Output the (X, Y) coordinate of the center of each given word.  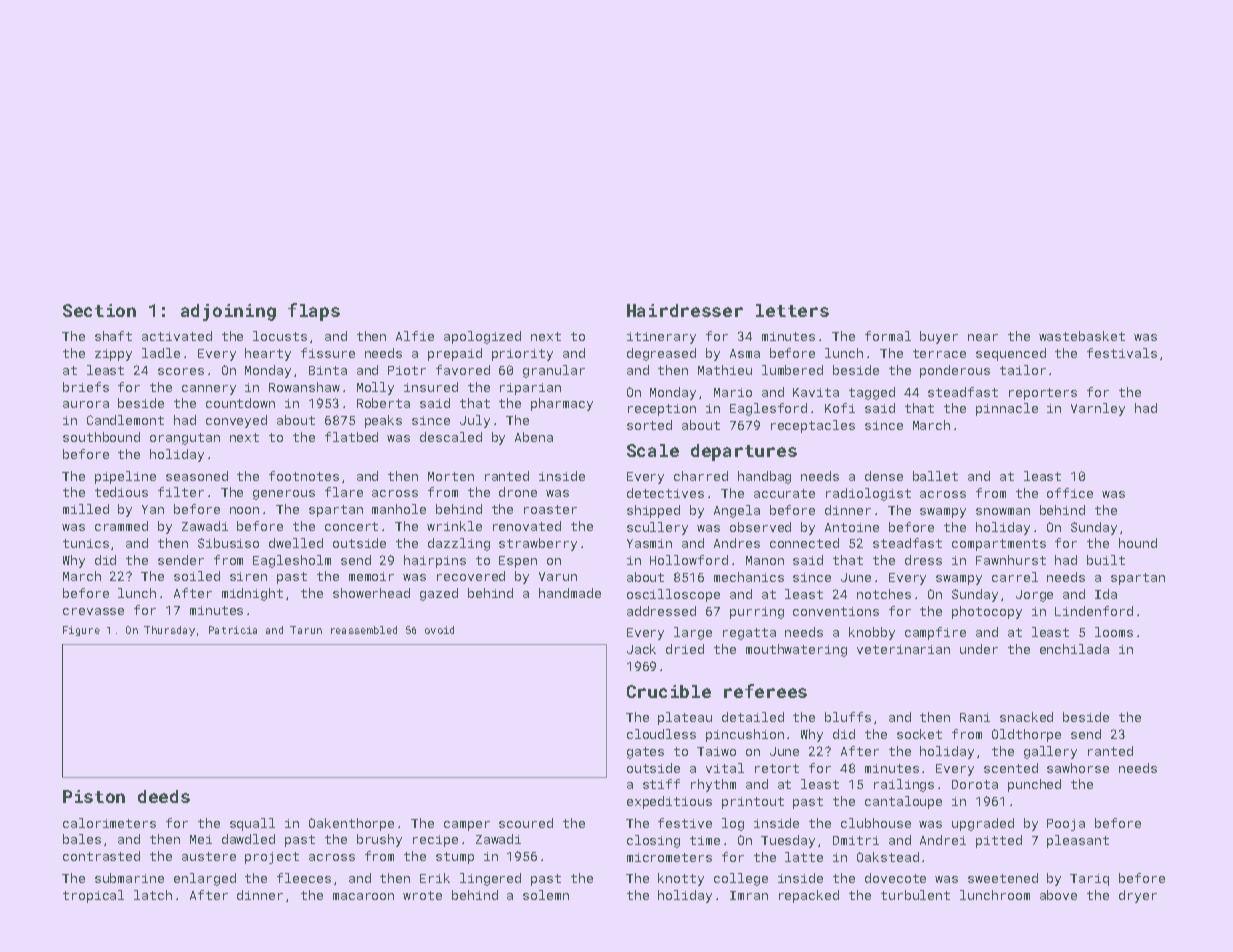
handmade (570, 593)
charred (701, 476)
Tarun (306, 630)
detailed (753, 717)
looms (1114, 632)
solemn (546, 895)
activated (177, 336)
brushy (379, 840)
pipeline (125, 477)
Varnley (1098, 409)
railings (904, 785)
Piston (94, 796)
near (983, 337)
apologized (482, 337)
